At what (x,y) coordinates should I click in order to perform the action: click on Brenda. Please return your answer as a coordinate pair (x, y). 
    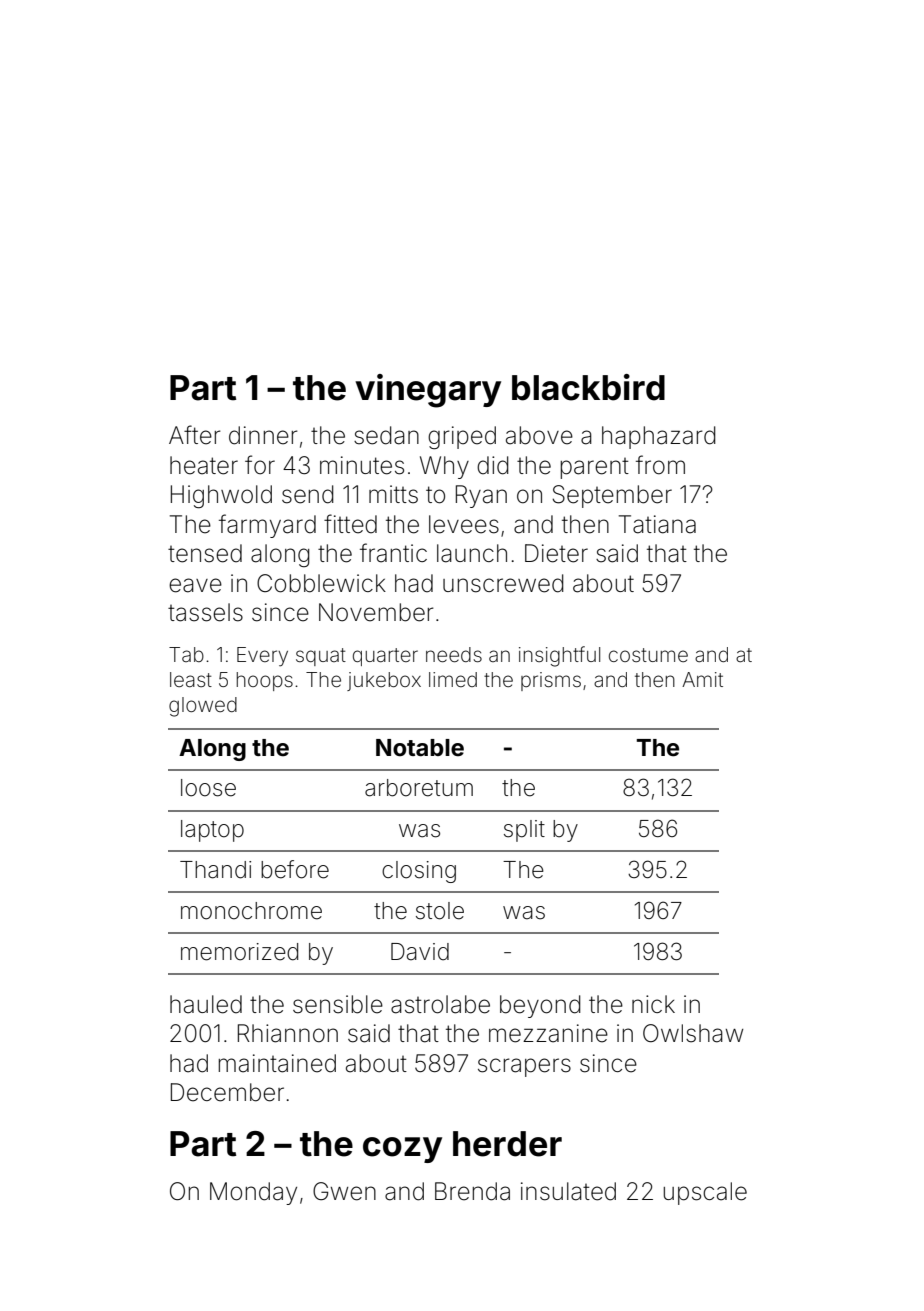
    Looking at the image, I should click on (472, 1191).
